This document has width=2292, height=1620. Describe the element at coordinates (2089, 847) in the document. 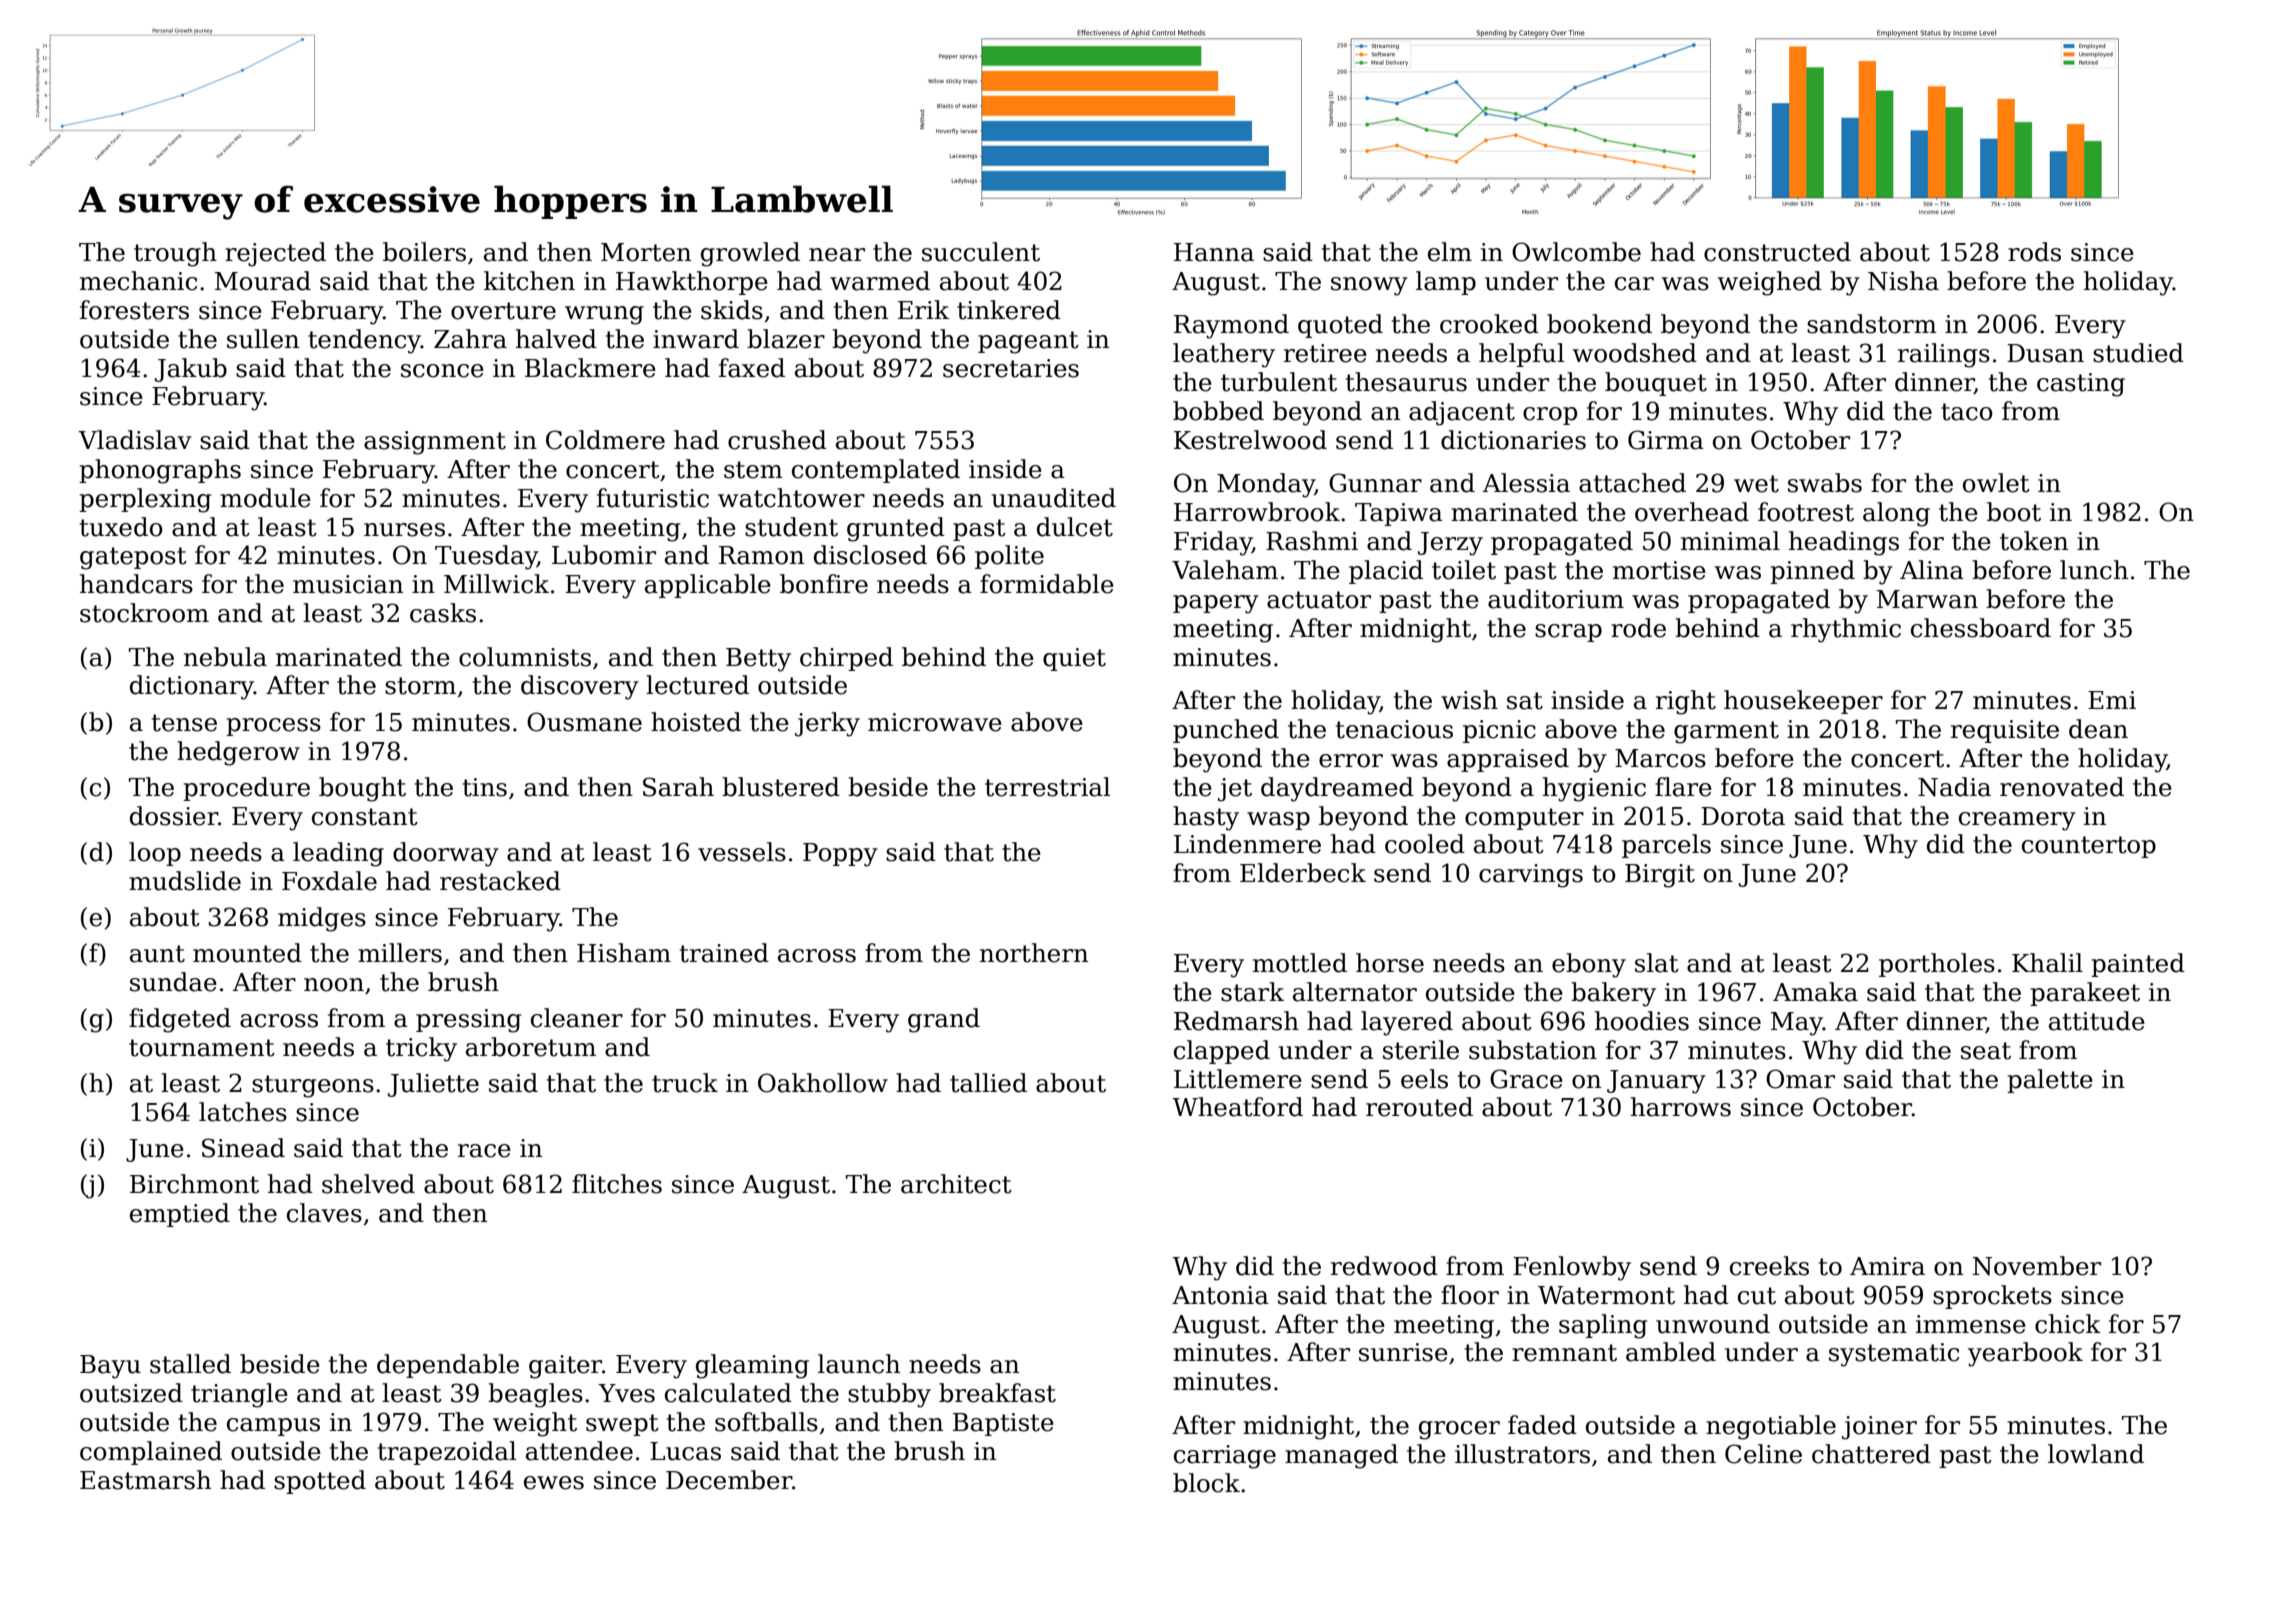

I see `countertop` at that location.
